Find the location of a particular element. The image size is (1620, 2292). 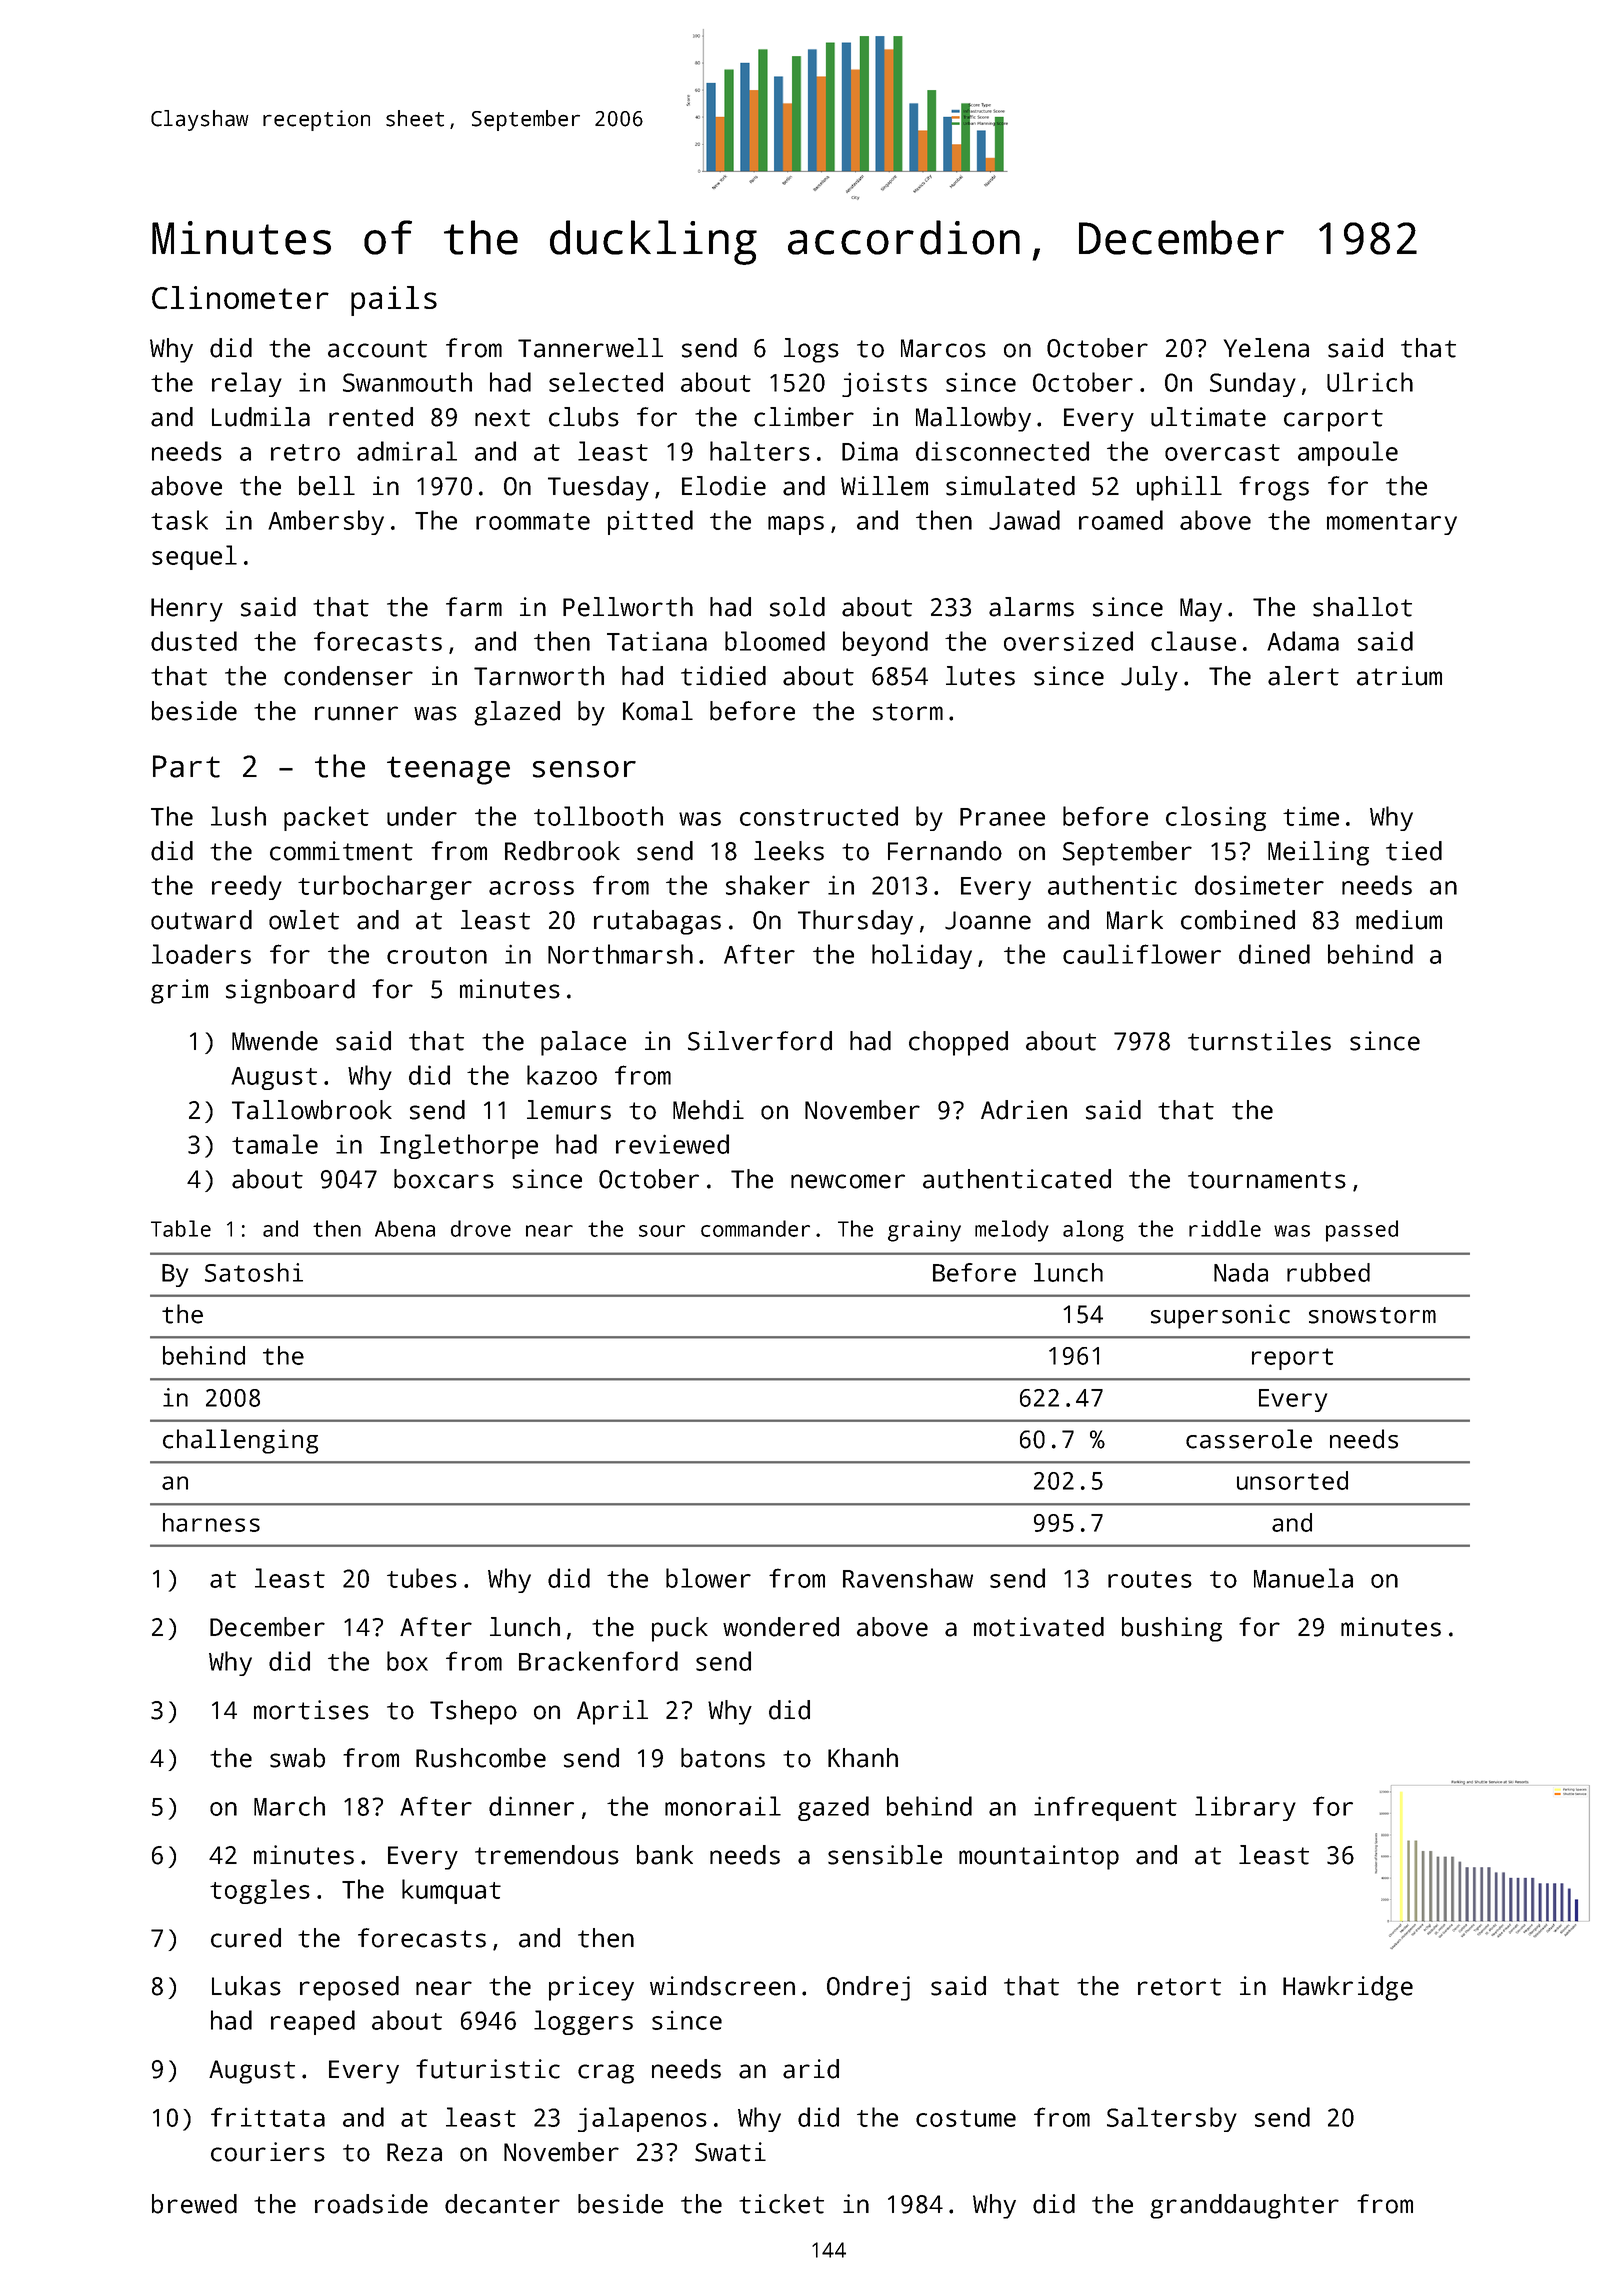

shallot is located at coordinates (1362, 607).
